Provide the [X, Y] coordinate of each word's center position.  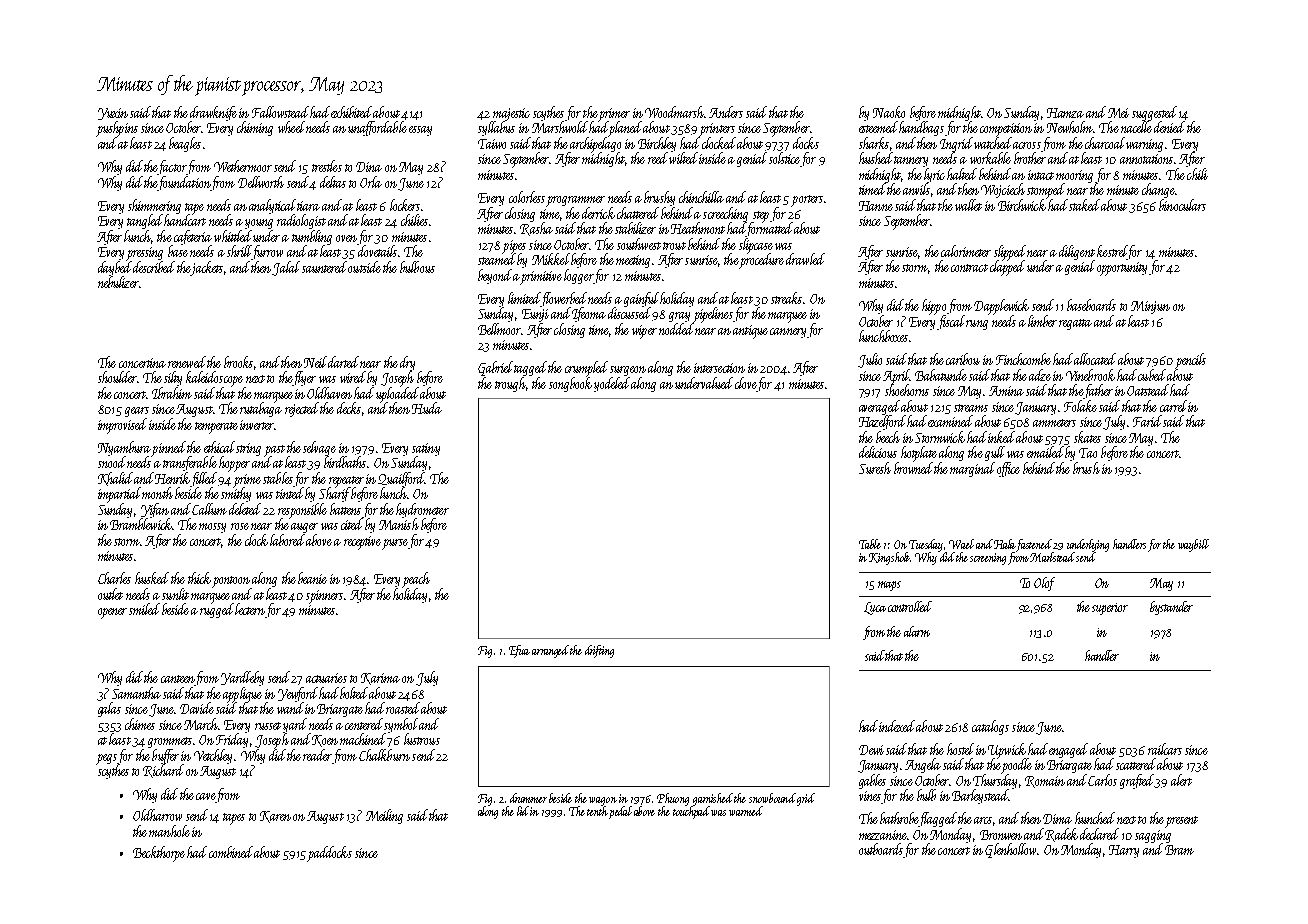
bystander [1171, 608]
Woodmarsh [674, 112]
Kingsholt [890, 558]
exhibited [351, 112]
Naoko [889, 112]
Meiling [384, 816]
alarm [917, 631]
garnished [713, 799]
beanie [312, 578]
